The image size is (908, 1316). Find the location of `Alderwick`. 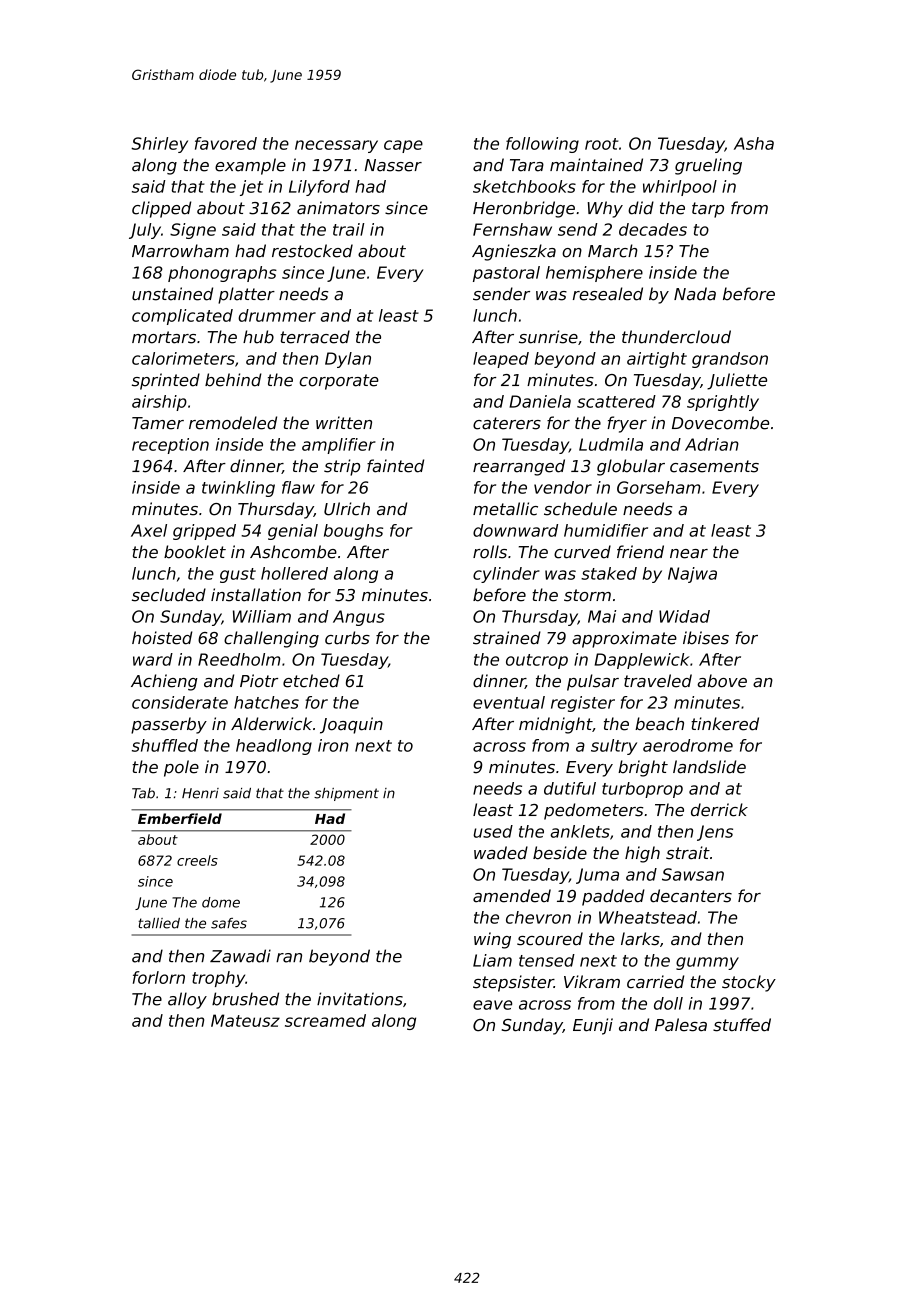

Alderwick is located at coordinates (271, 724).
